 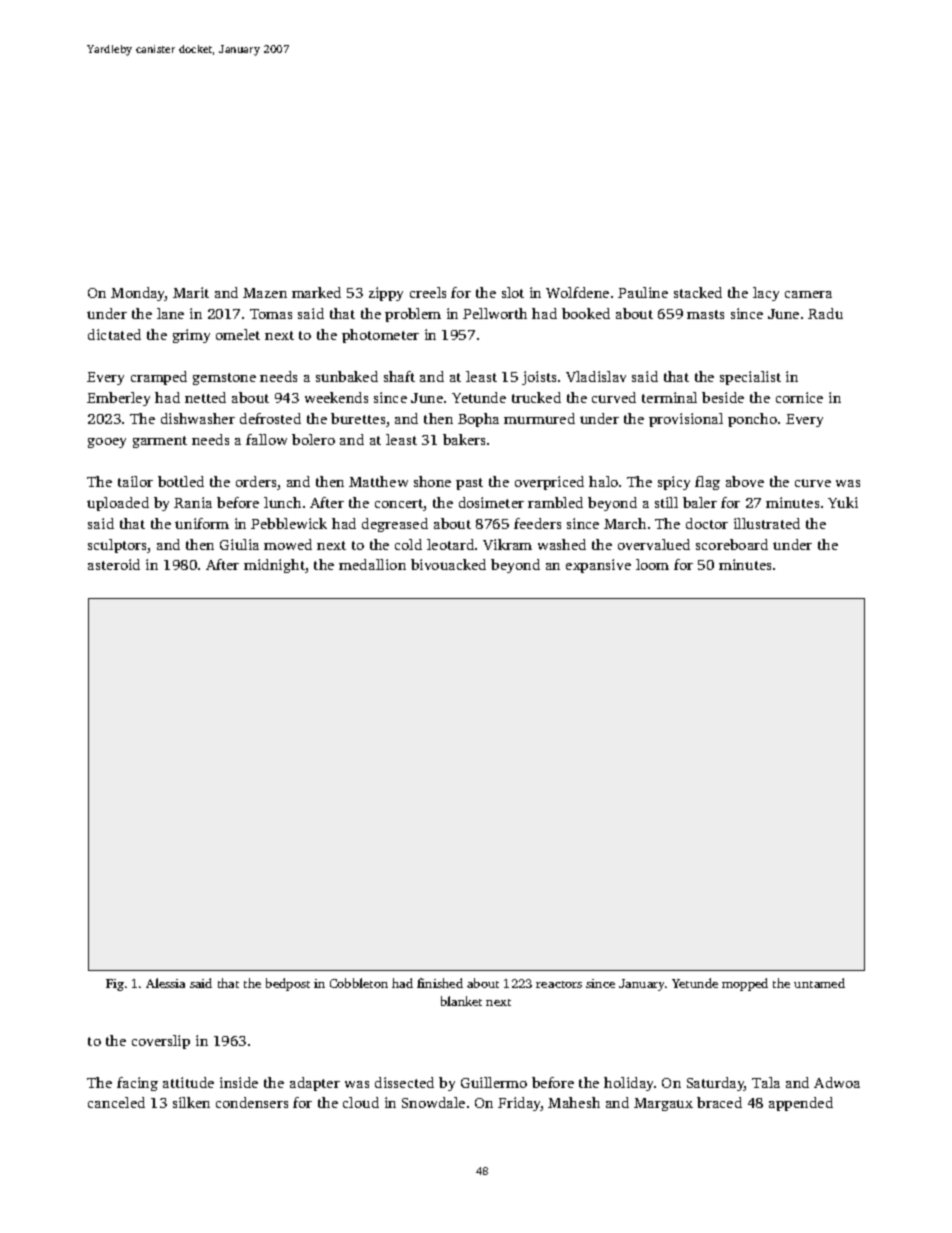 I want to click on problem, so click(x=413, y=315).
